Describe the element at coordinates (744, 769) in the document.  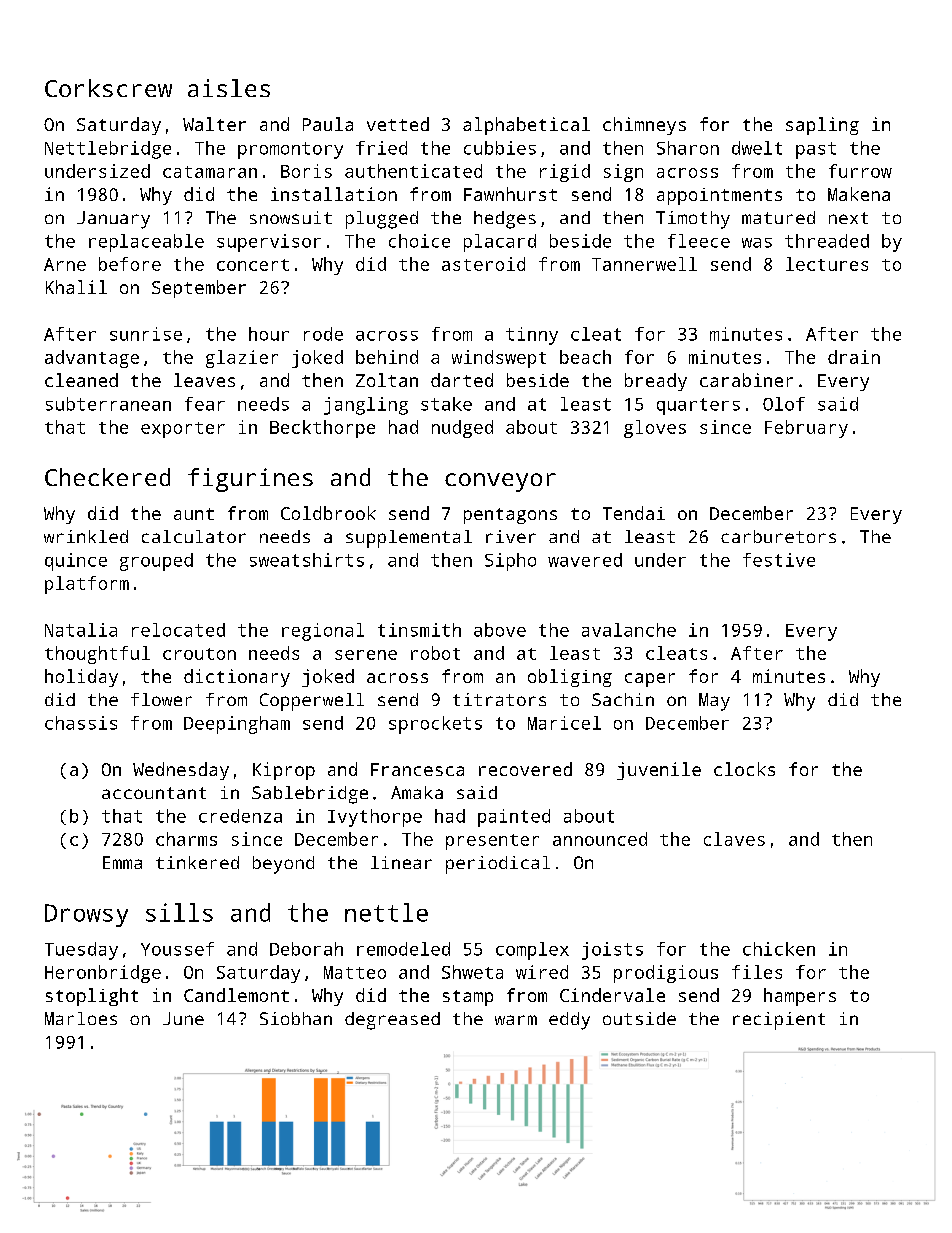
I see `clocks` at that location.
